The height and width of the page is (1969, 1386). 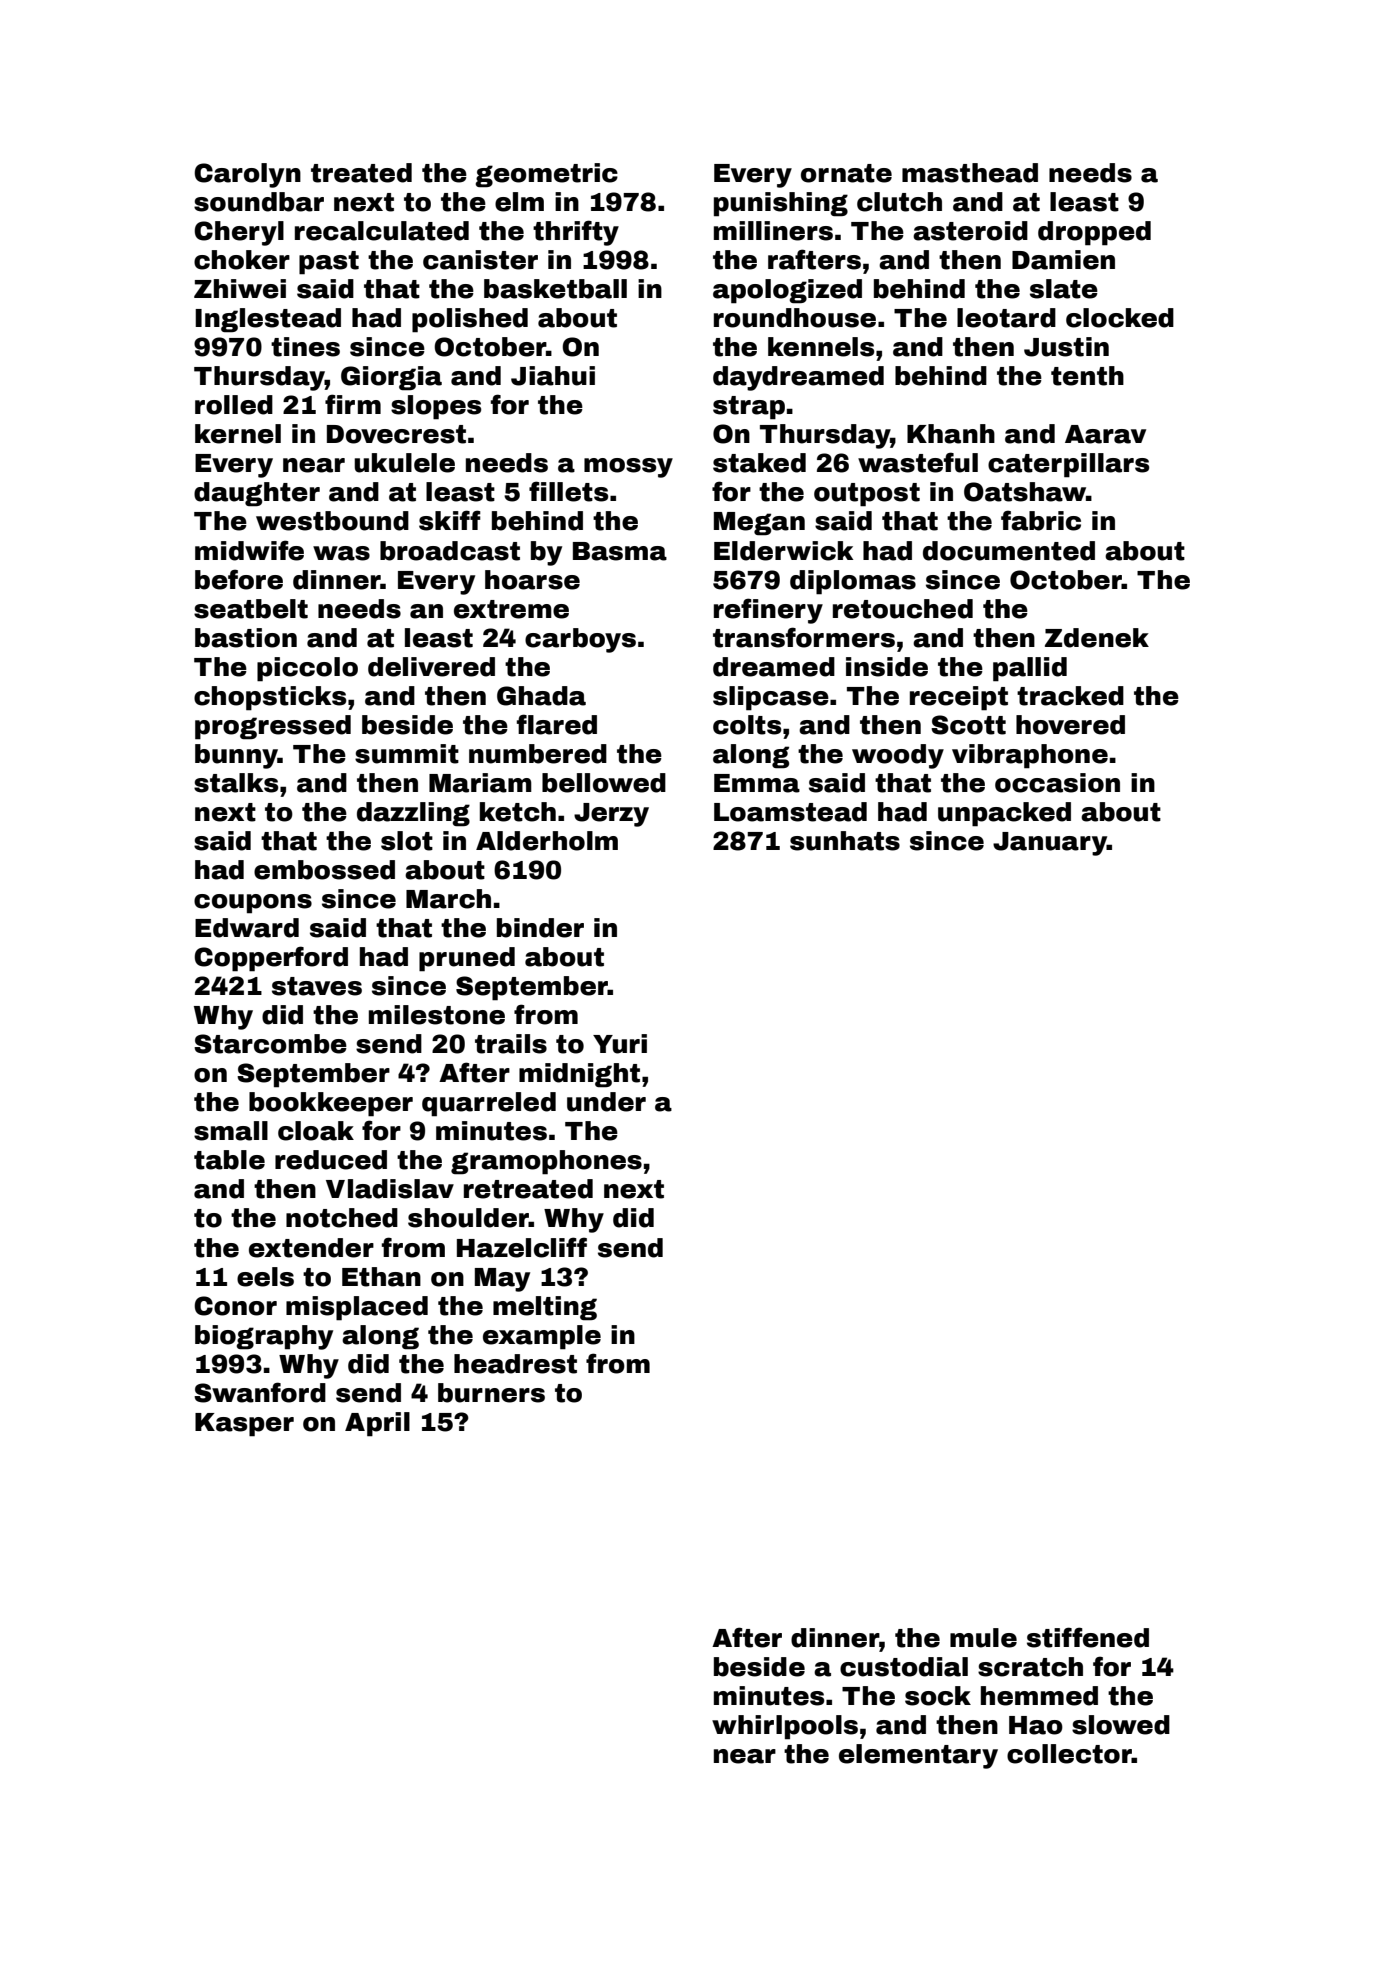 I want to click on Kasper, so click(x=244, y=1425).
